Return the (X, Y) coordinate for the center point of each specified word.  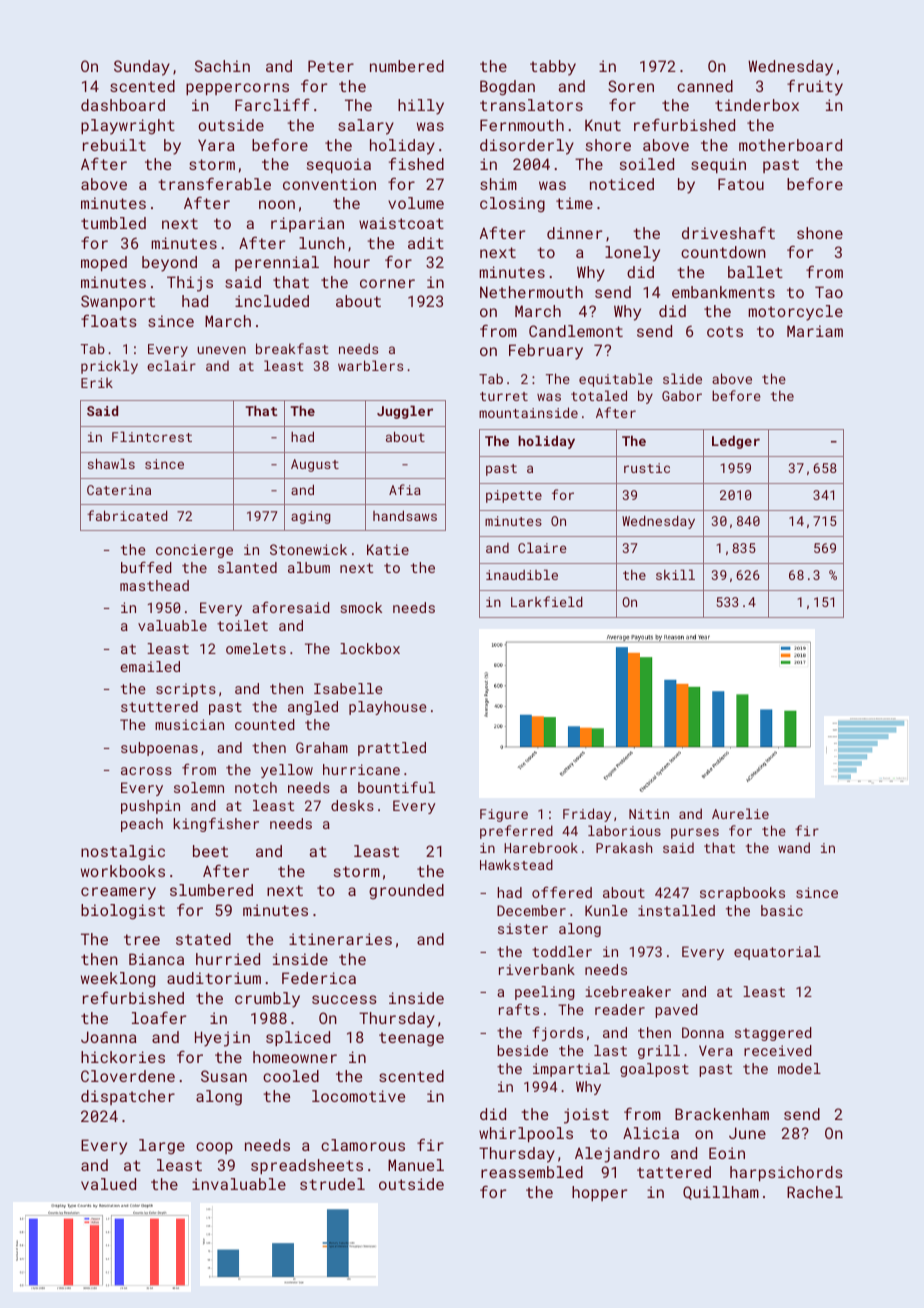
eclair (171, 365)
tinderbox (757, 105)
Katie (388, 549)
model (799, 1068)
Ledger (736, 442)
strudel (332, 1184)
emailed (150, 666)
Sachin (222, 66)
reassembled (532, 1172)
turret (504, 396)
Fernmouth (522, 125)
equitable (616, 380)
